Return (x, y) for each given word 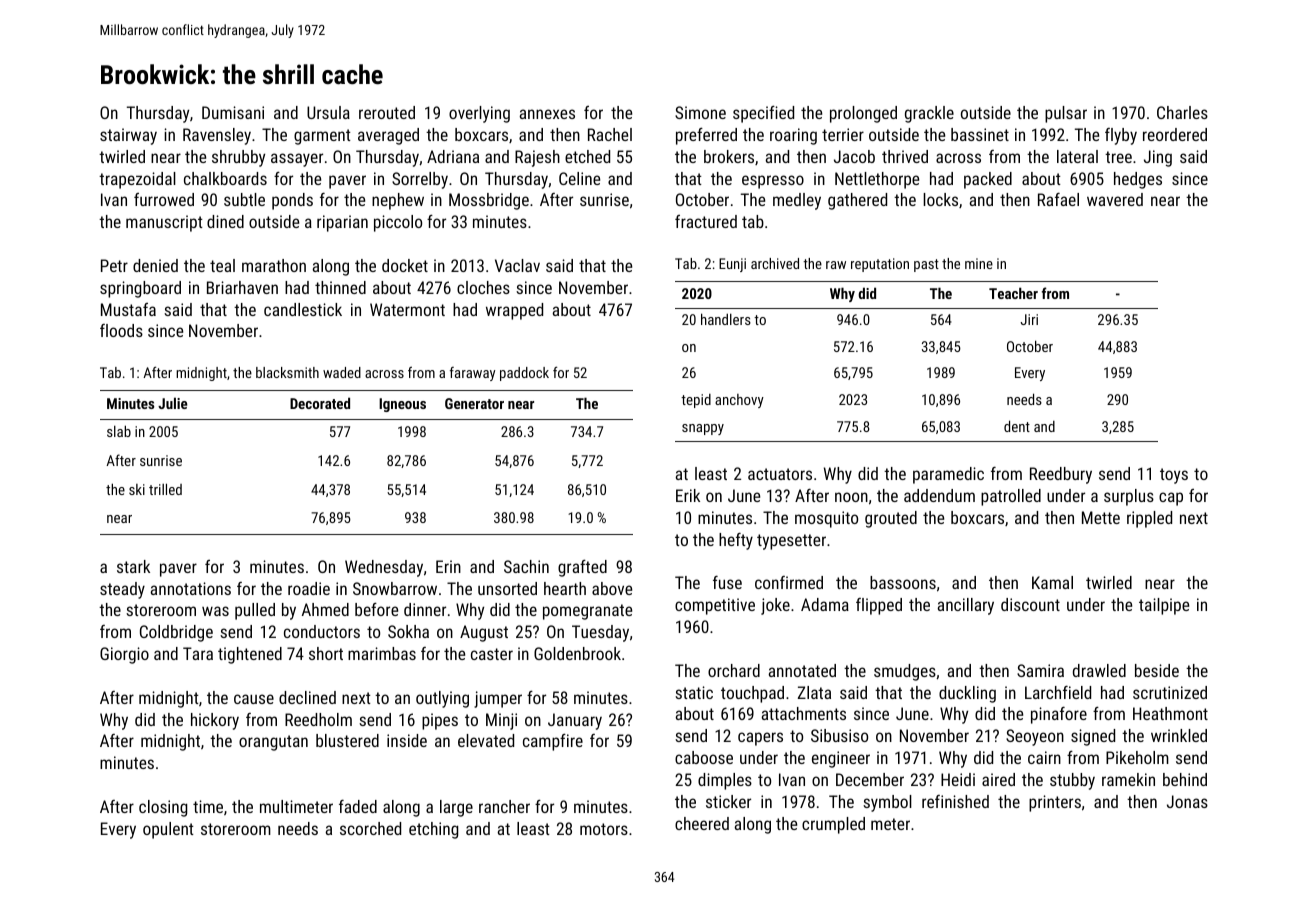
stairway (128, 136)
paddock (524, 374)
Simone (700, 112)
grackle (929, 114)
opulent (168, 830)
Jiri (1029, 319)
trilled (165, 489)
